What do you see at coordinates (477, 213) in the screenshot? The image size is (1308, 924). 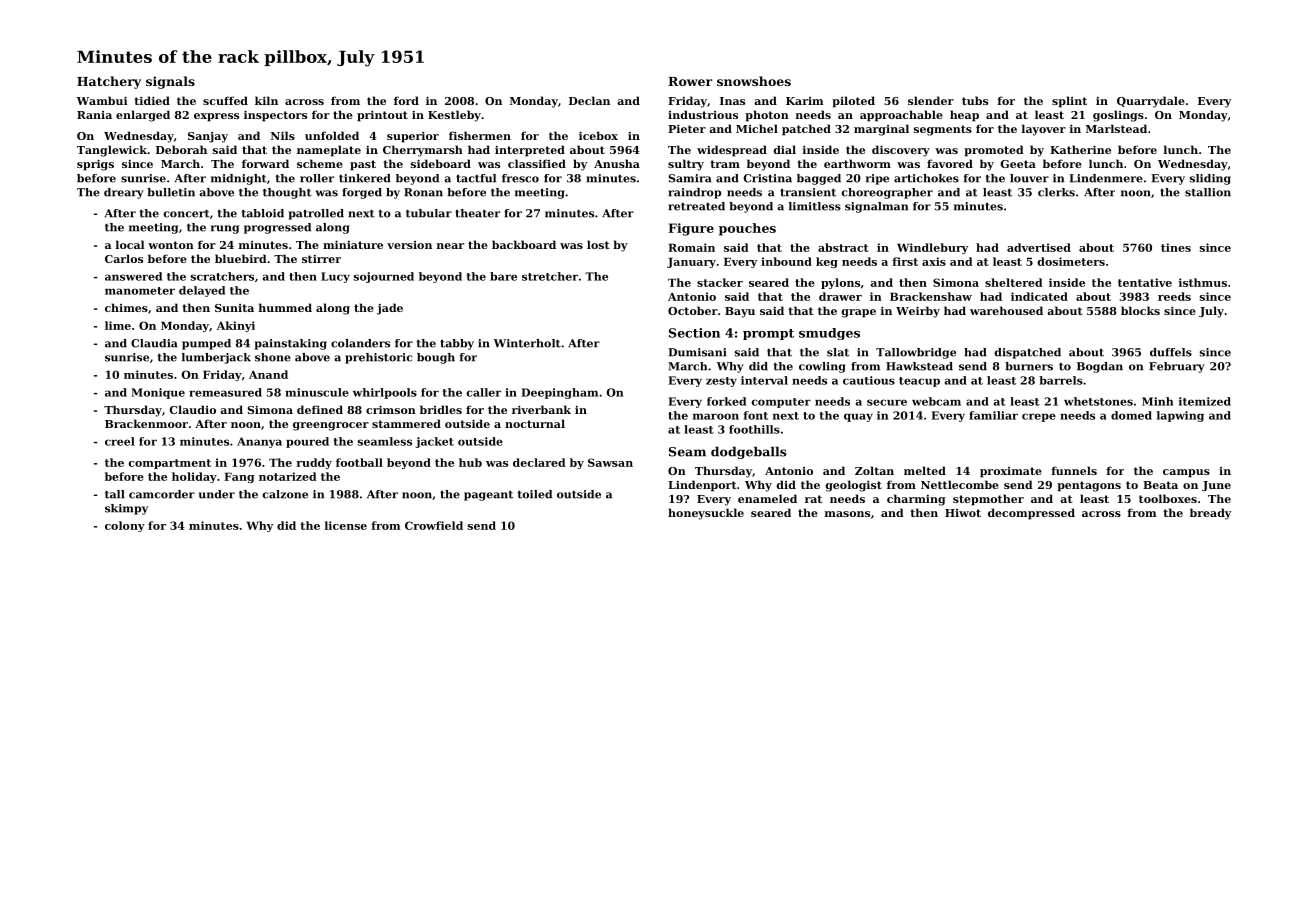 I see `theater` at bounding box center [477, 213].
